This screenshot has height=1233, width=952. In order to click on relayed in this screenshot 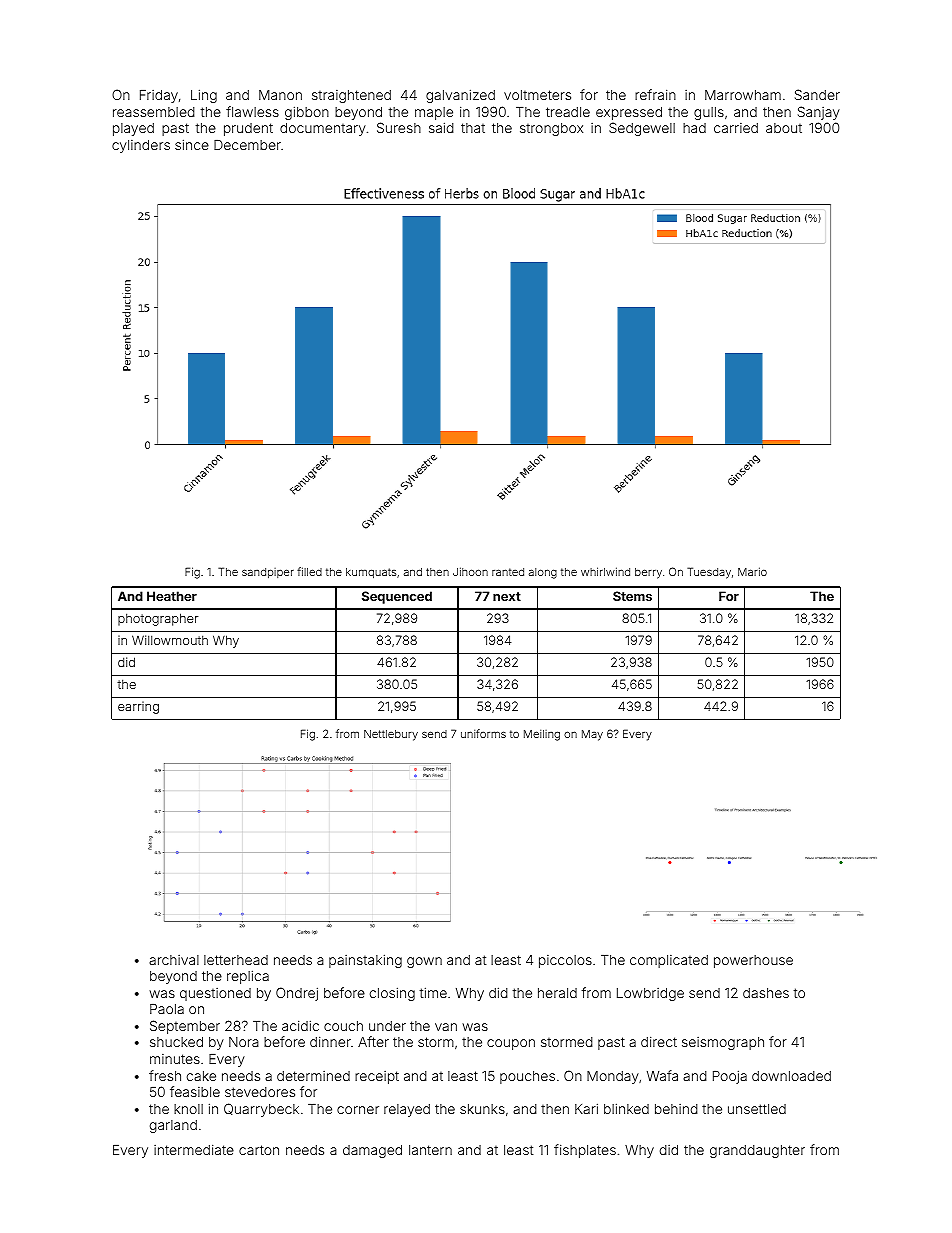, I will do `click(407, 1110)`.
